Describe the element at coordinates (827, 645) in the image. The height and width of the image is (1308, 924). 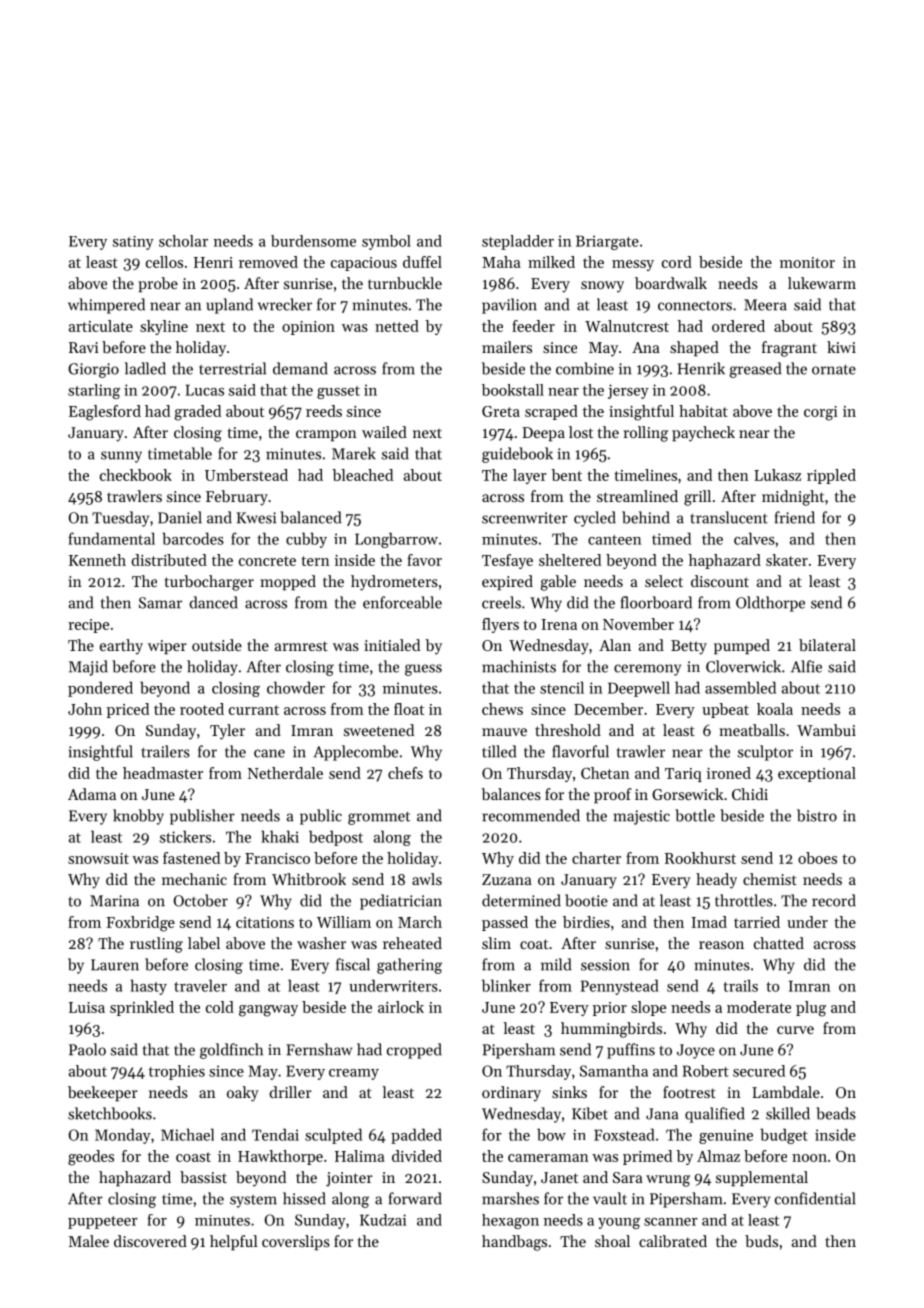
I see `bilateral` at that location.
